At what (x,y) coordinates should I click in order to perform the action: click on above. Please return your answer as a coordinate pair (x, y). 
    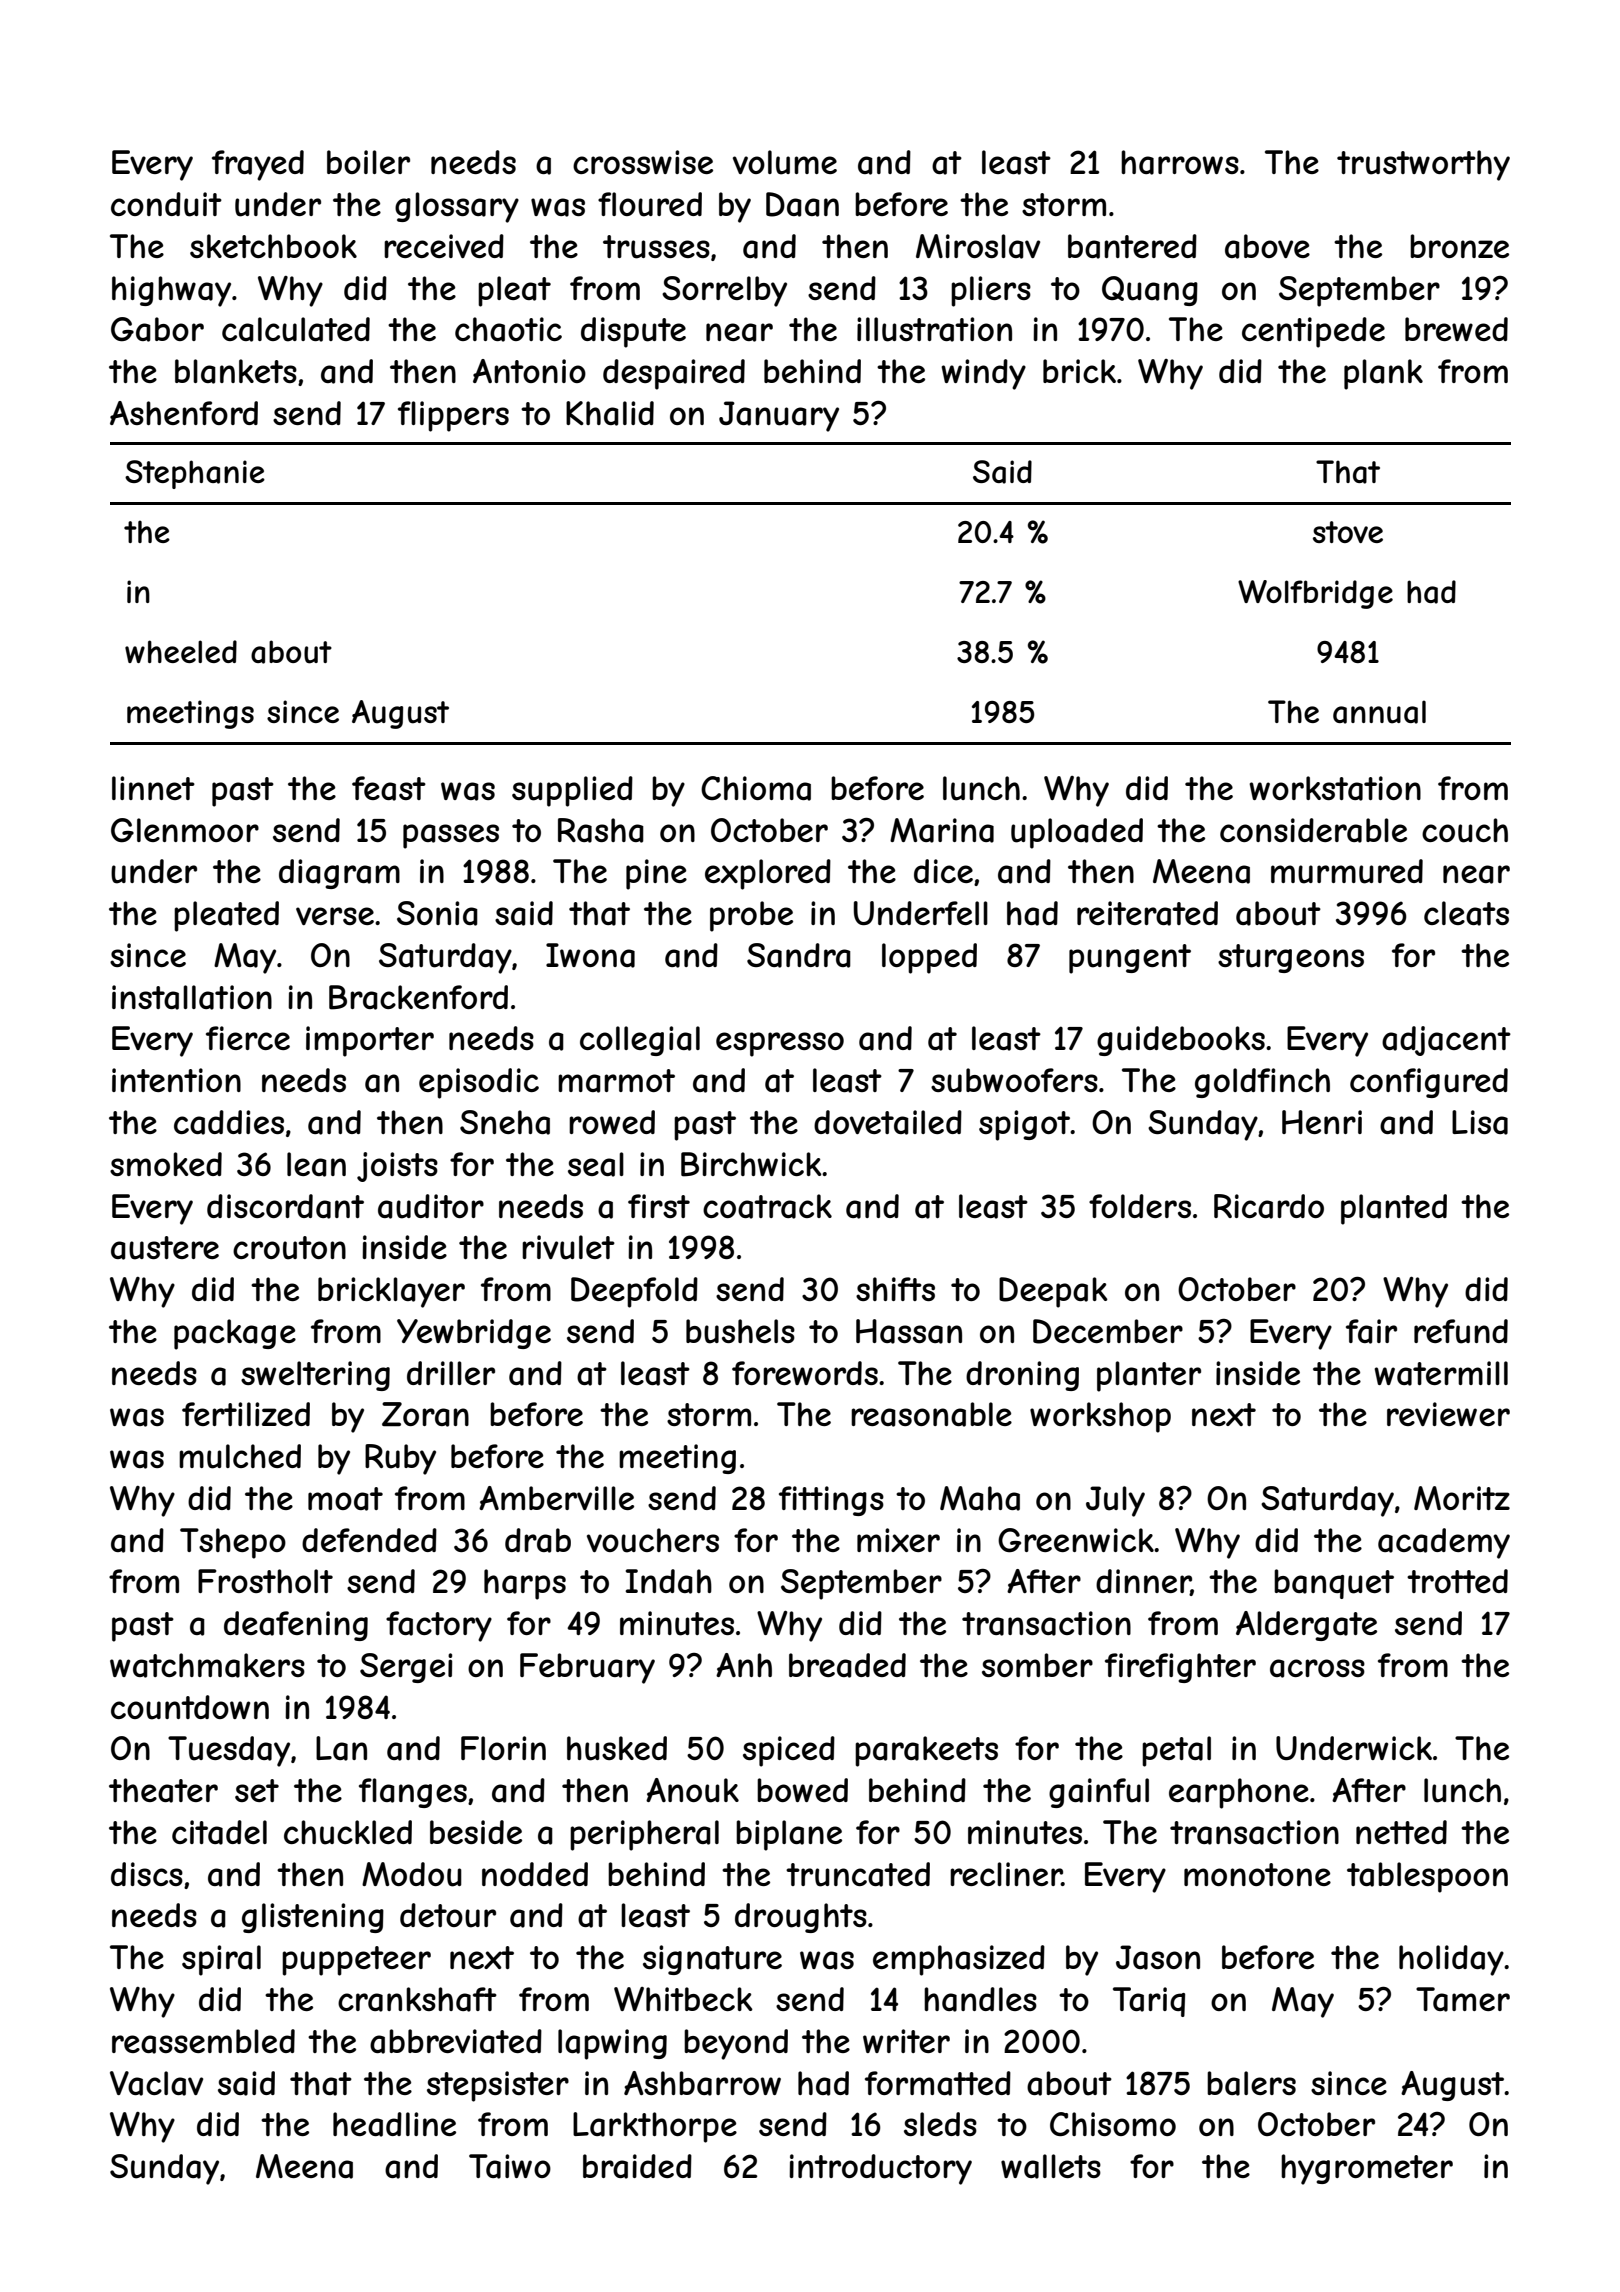
    Looking at the image, I should click on (1267, 246).
